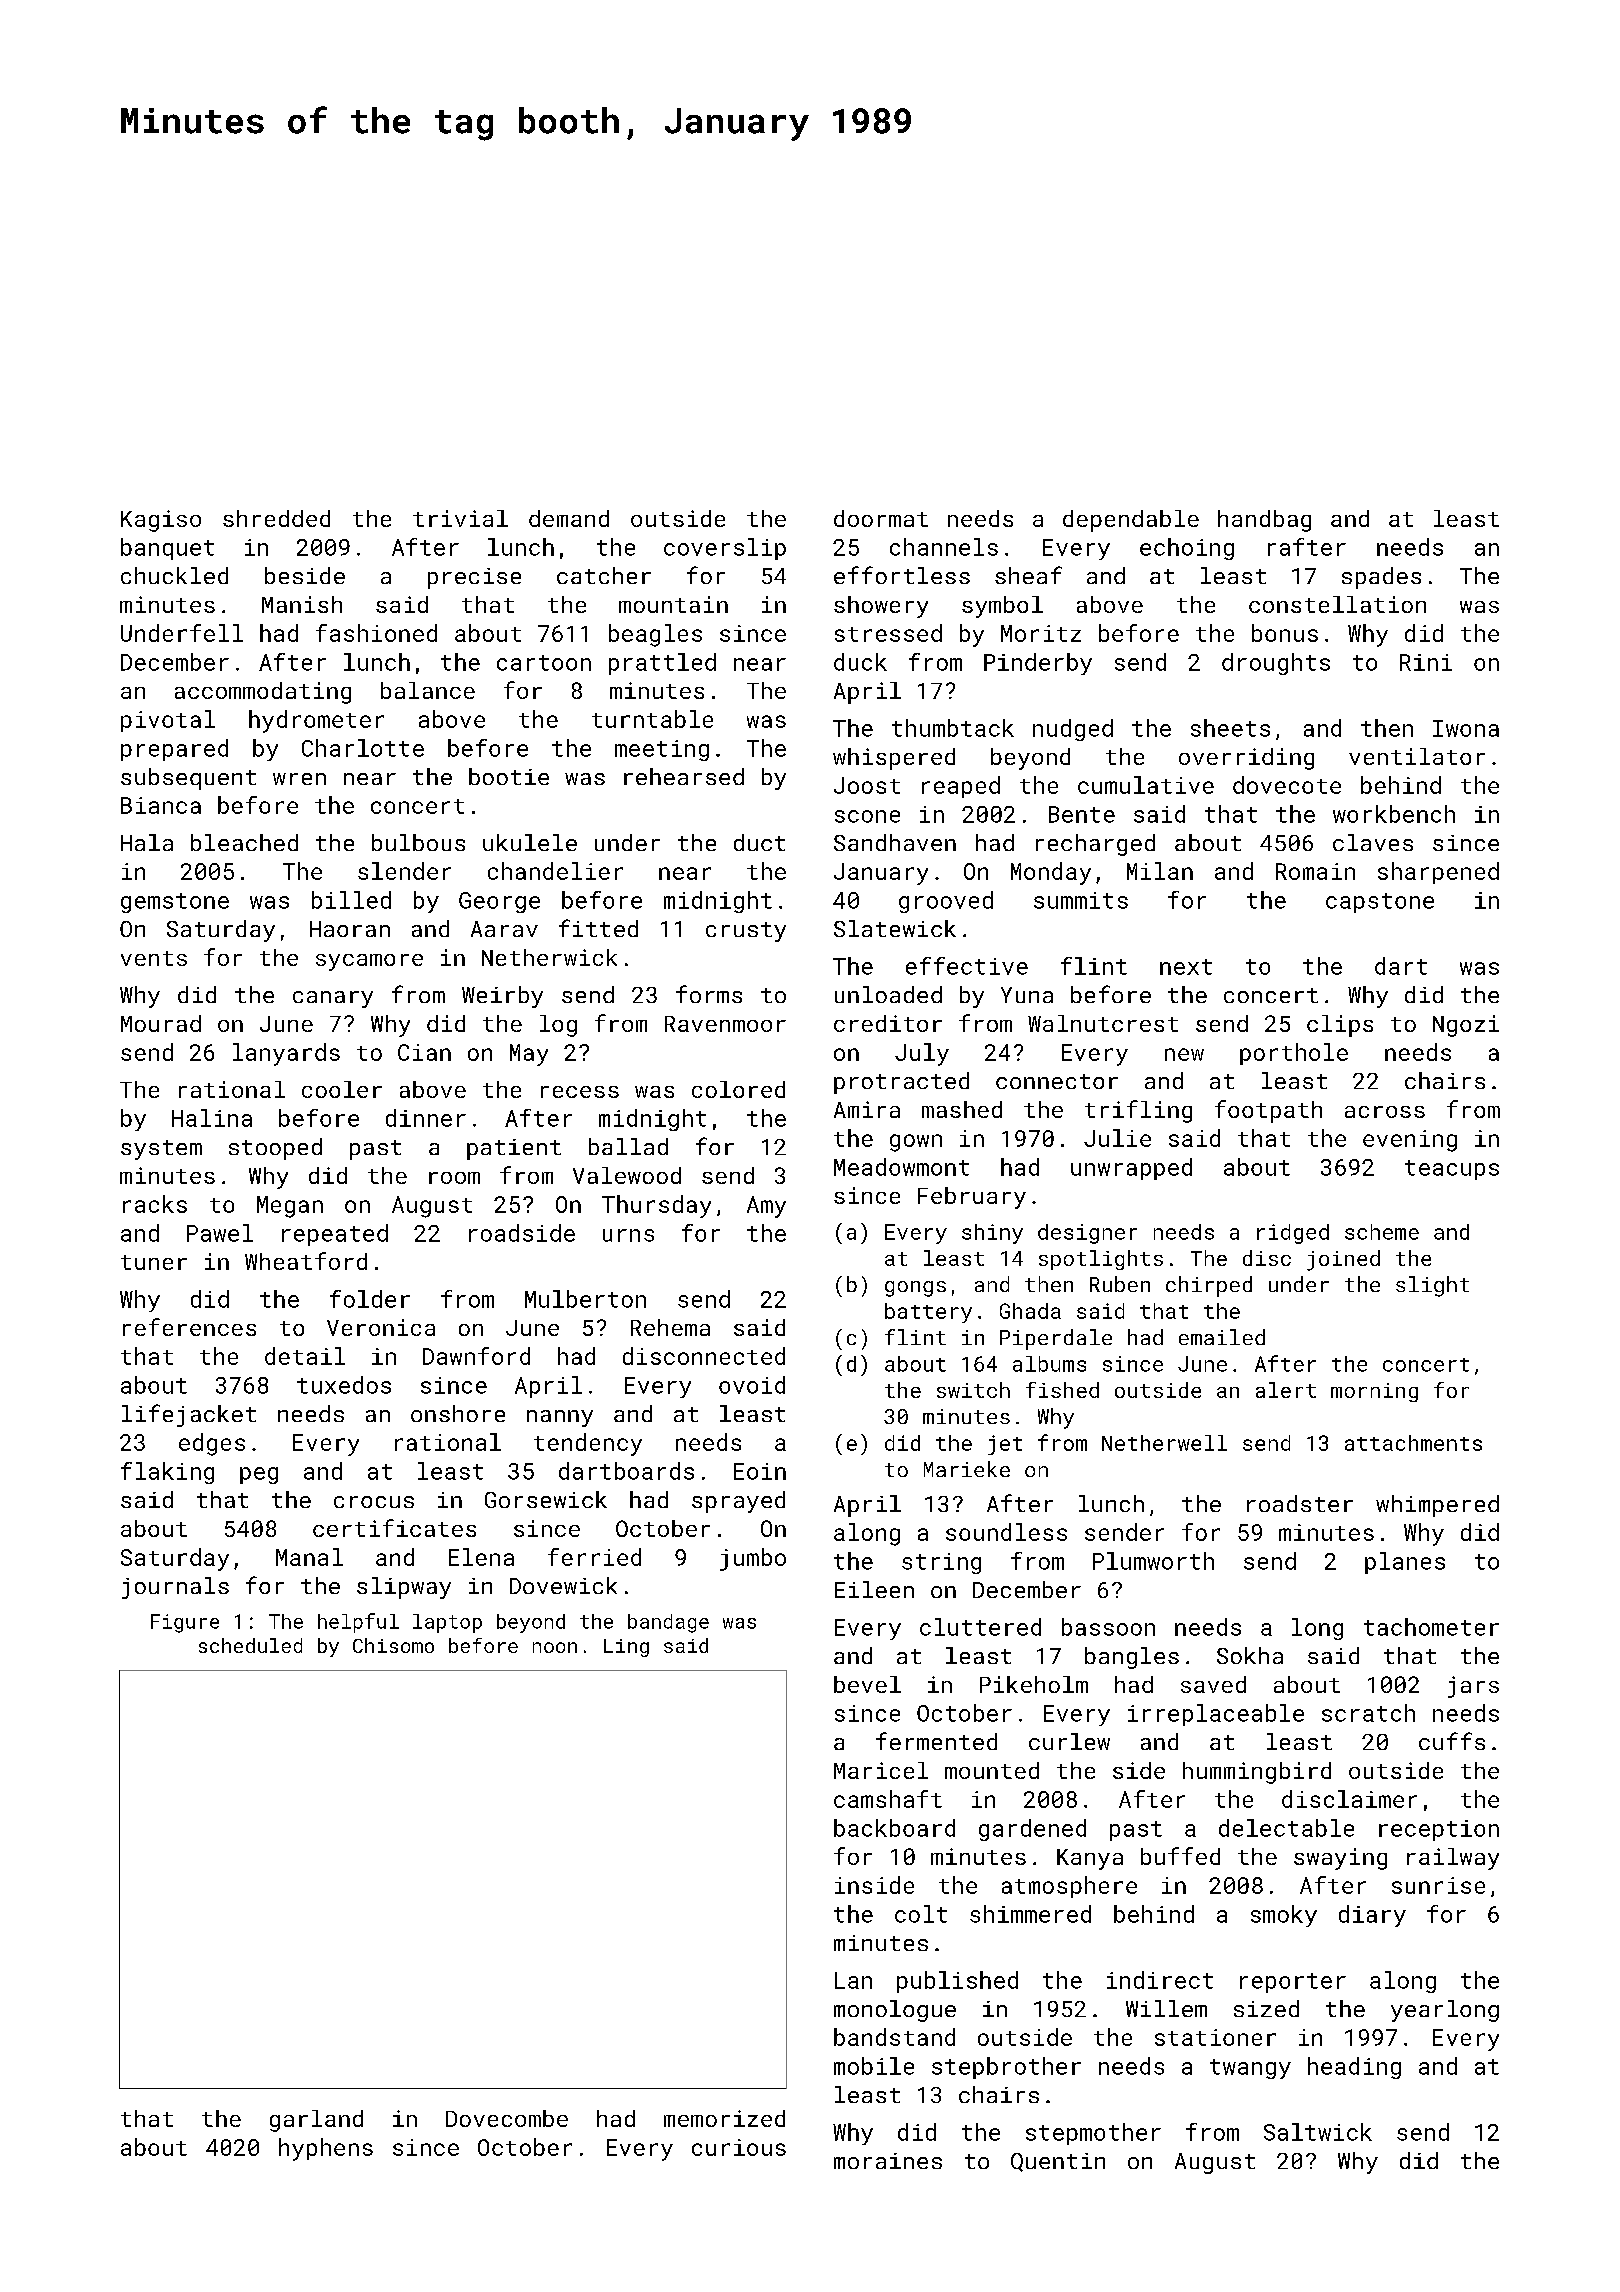 The height and width of the document is (2292, 1620). I want to click on Sandhaven, so click(895, 842).
